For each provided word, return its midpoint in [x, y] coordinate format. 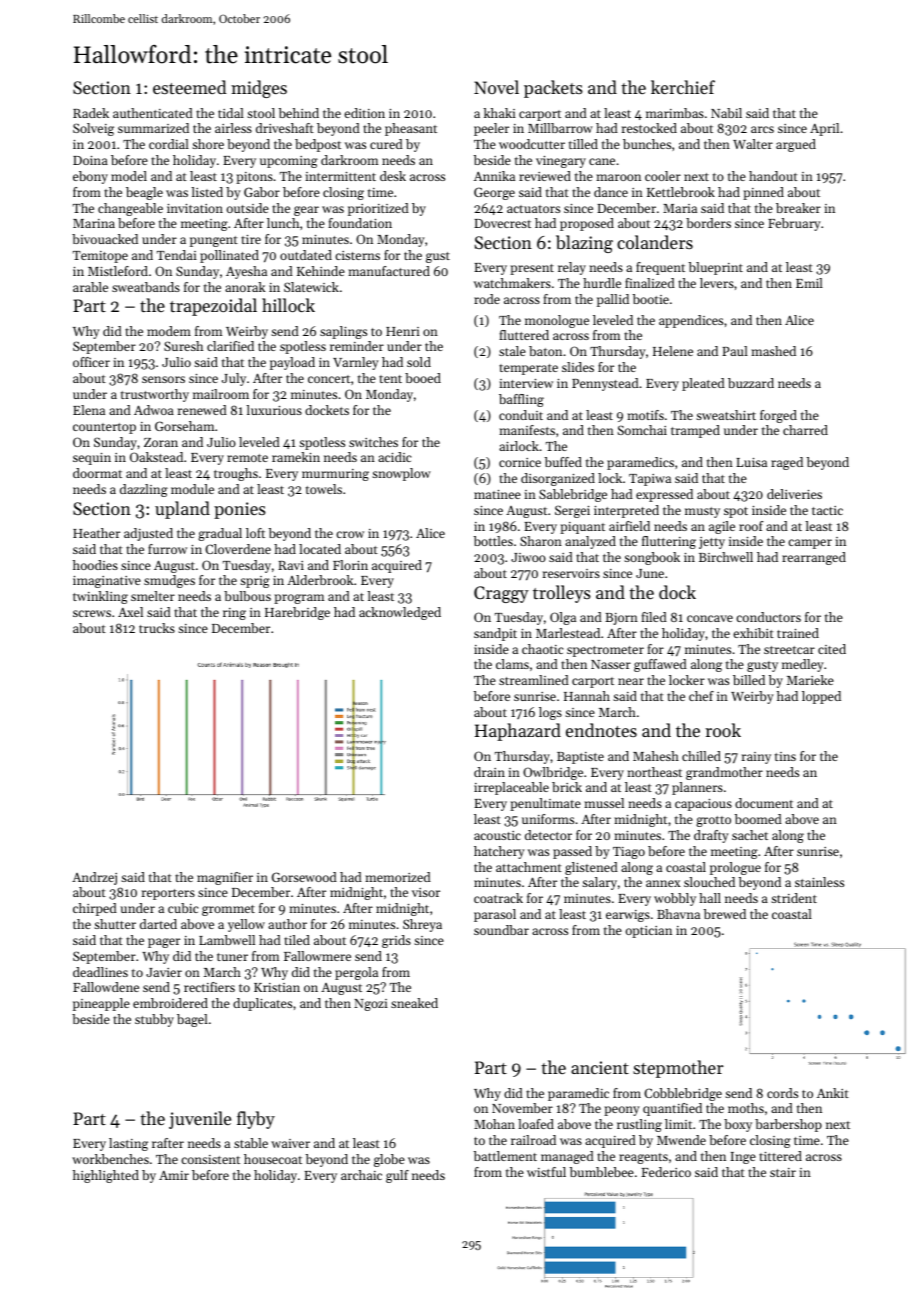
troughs [236, 474]
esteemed [190, 87]
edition [364, 113]
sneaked [414, 1003]
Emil [809, 283]
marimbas [675, 113]
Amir [174, 1175]
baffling [521, 400]
